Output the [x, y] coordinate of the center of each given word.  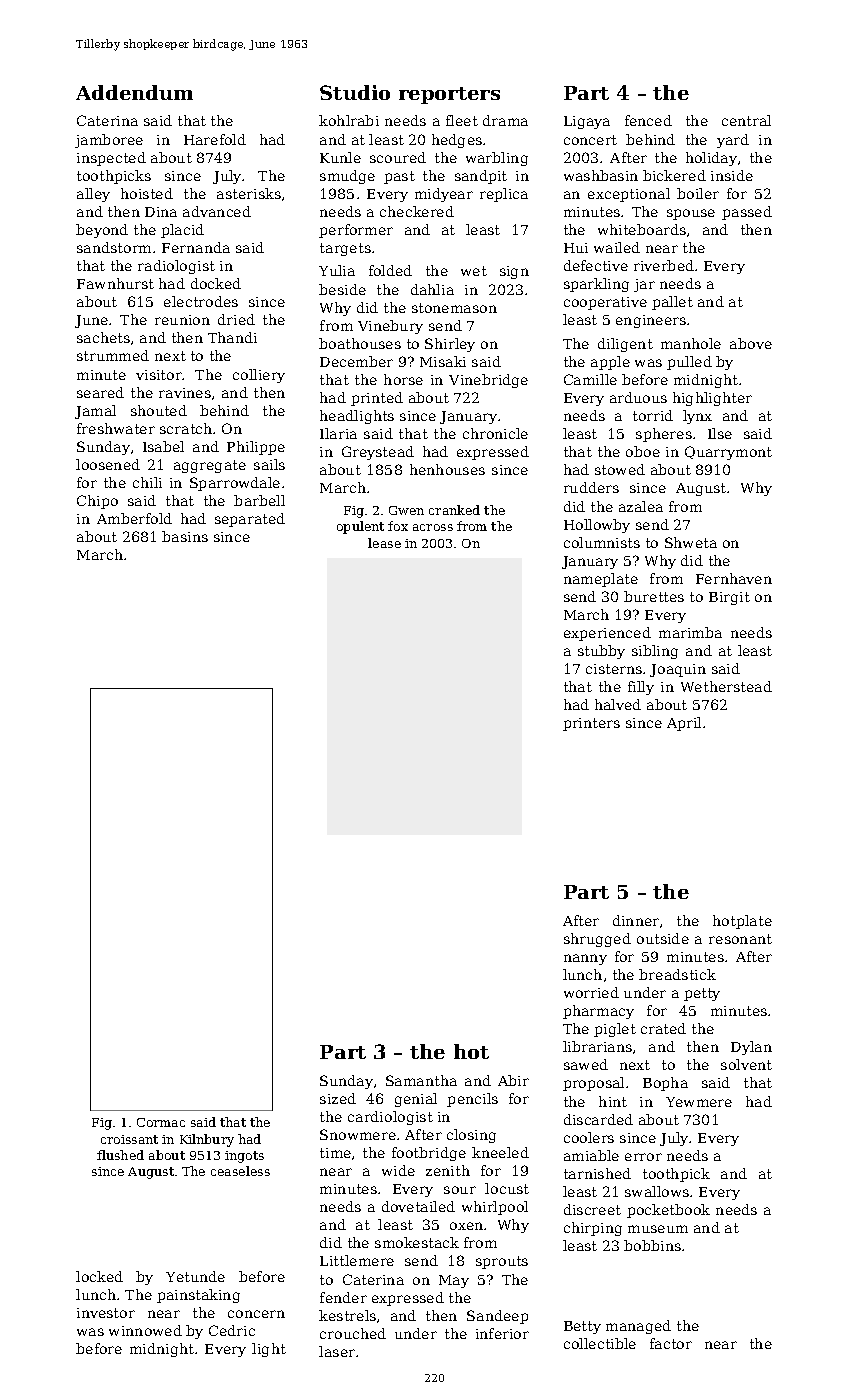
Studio [355, 92]
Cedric [232, 1330]
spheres [664, 435]
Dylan [751, 1048]
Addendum [134, 92]
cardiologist [390, 1118]
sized [338, 1098]
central [746, 120]
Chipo [97, 502]
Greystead [378, 453]
